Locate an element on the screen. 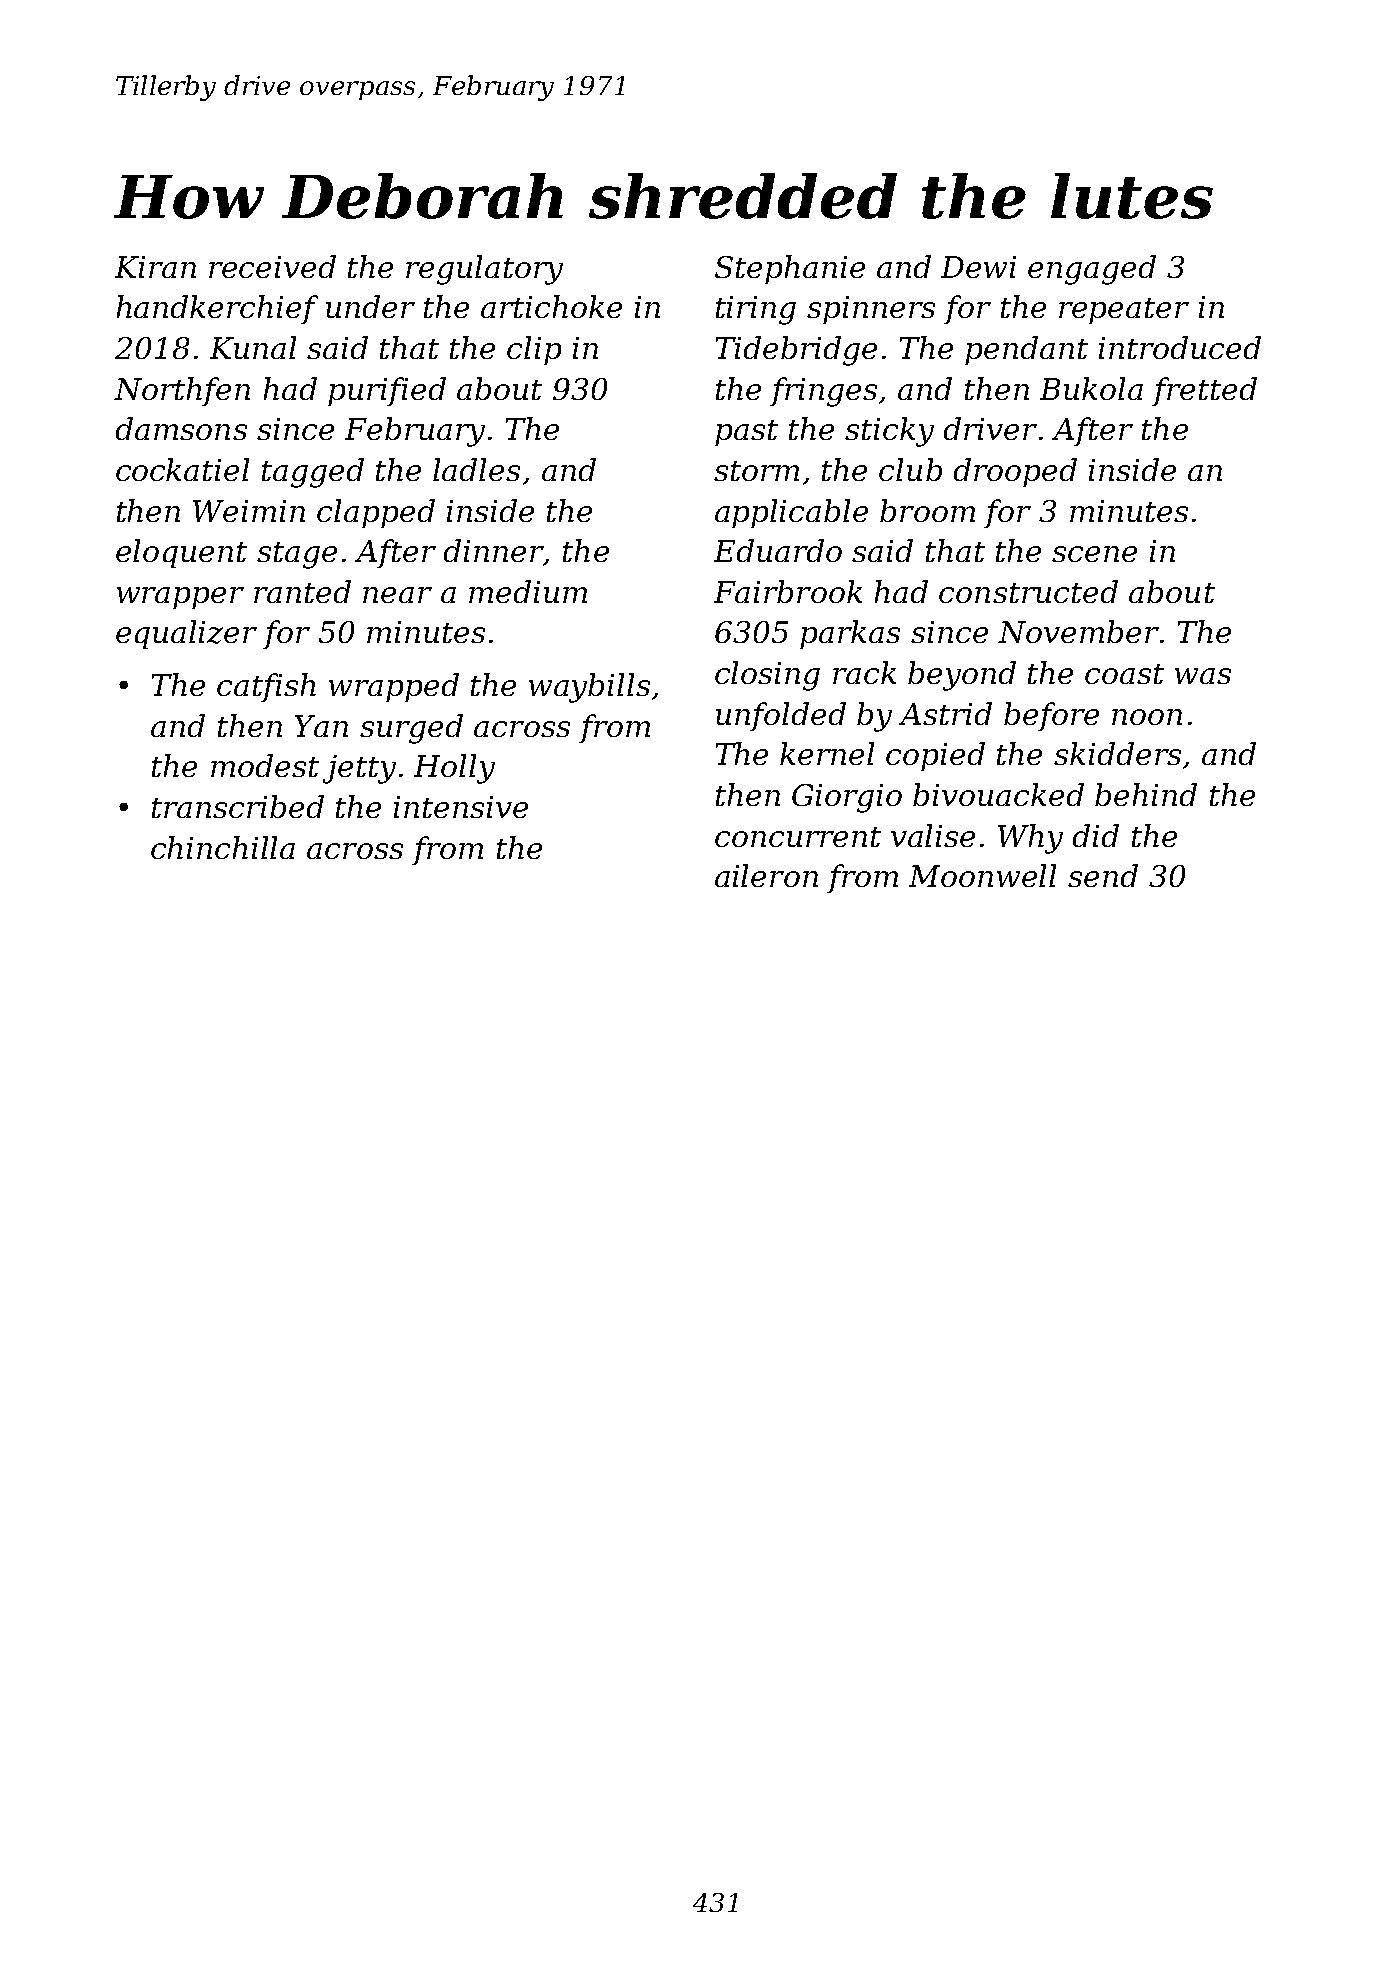  Kiran is located at coordinates (155, 267).
